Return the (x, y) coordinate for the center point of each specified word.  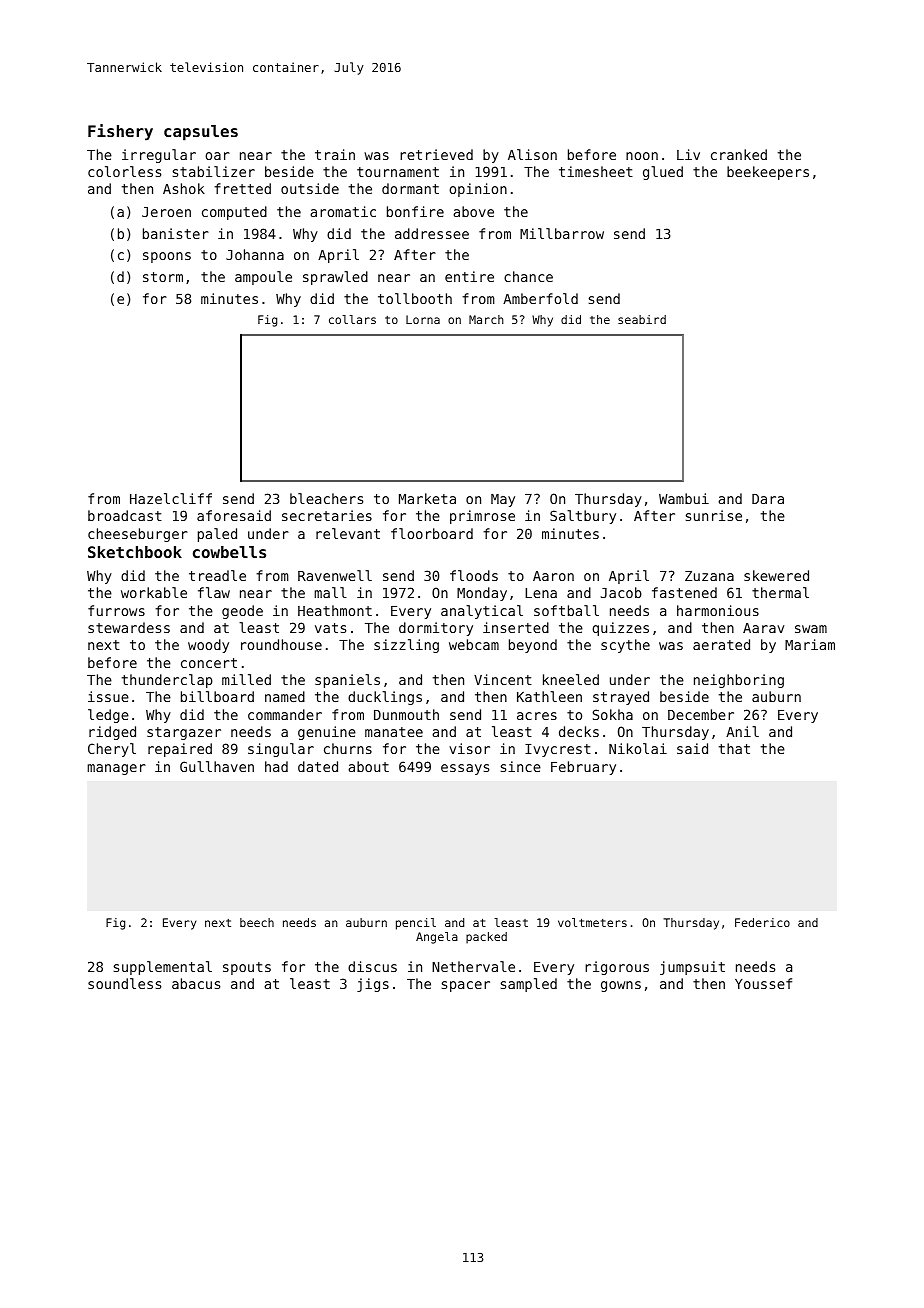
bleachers (326, 498)
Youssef (763, 983)
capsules (201, 133)
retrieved (436, 154)
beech (257, 922)
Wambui (684, 498)
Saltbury (583, 517)
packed (486, 938)
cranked (739, 154)
